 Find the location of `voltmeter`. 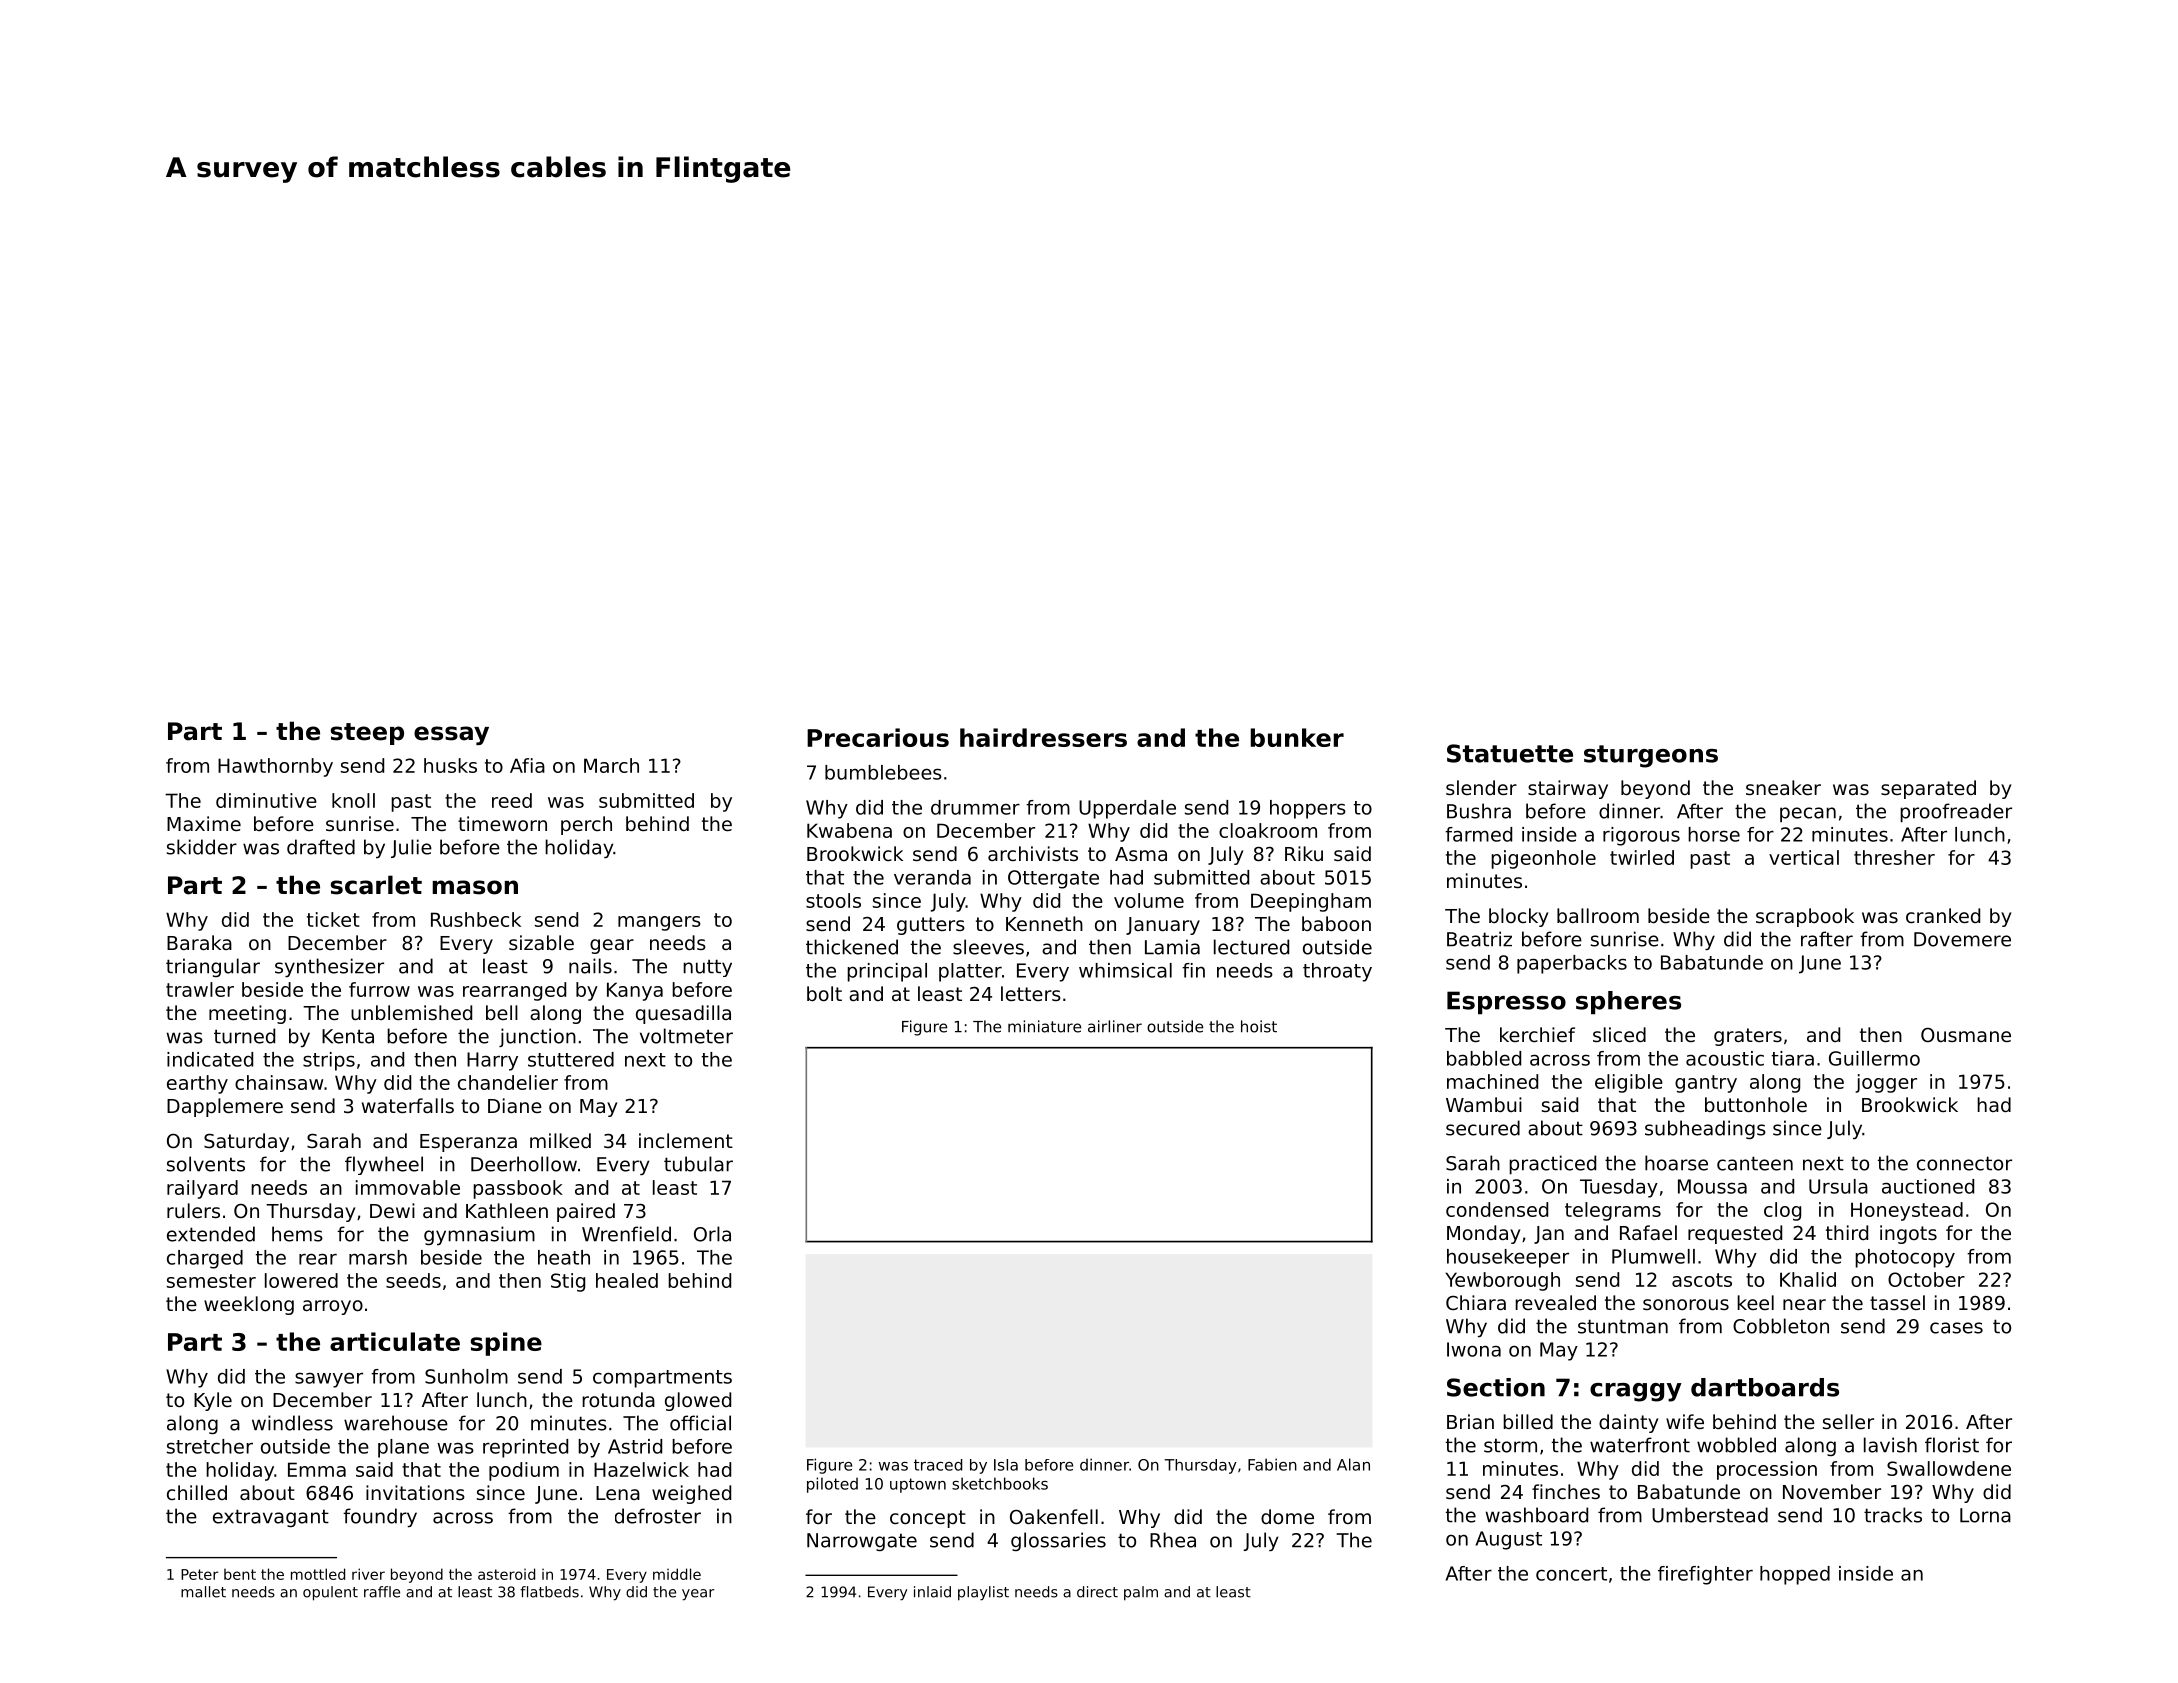

voltmeter is located at coordinates (686, 1036).
